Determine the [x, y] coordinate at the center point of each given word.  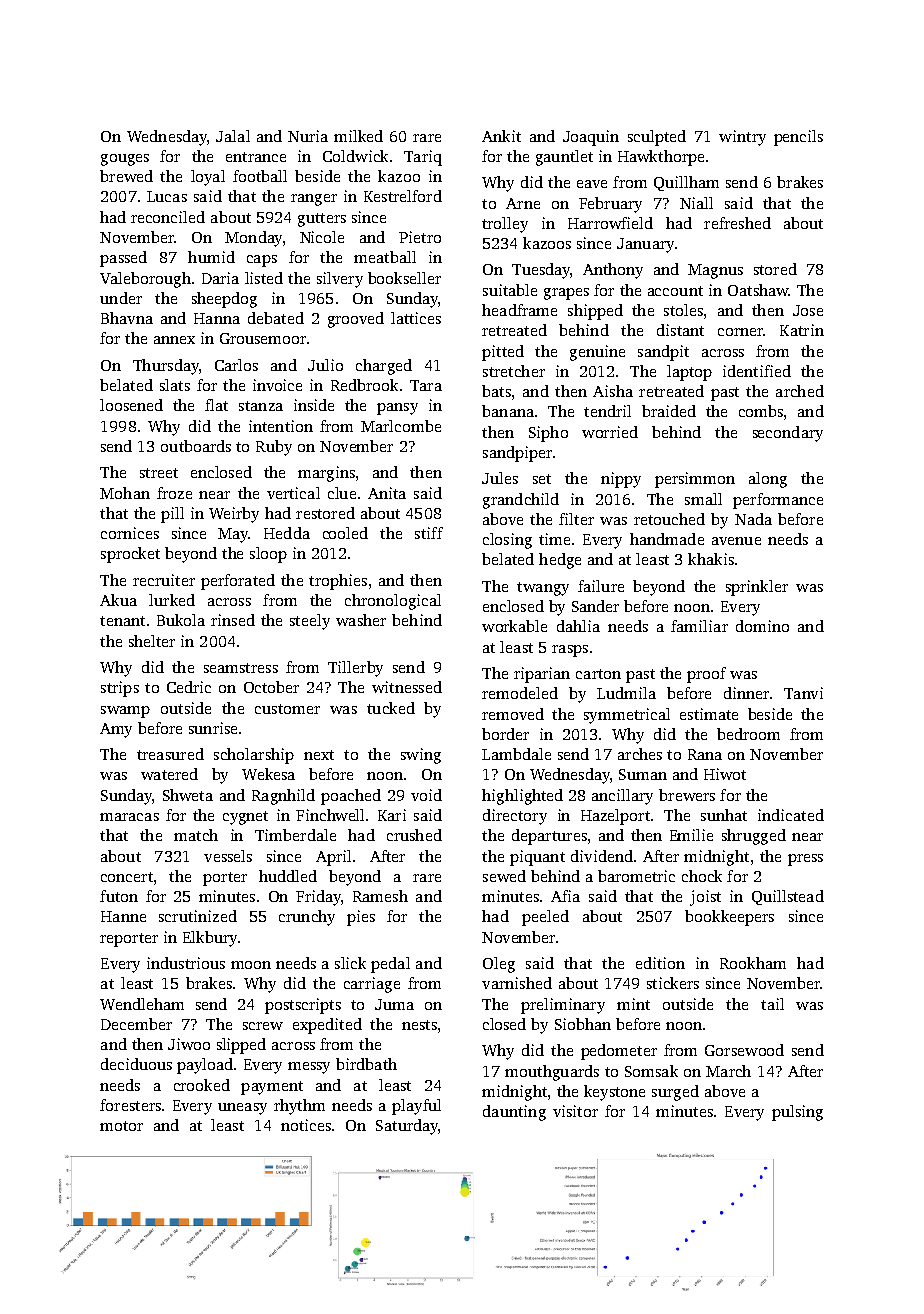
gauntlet [564, 158]
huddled [288, 876]
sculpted [657, 138]
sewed [504, 876]
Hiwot [725, 774]
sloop [268, 555]
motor [121, 1126]
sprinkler [757, 588]
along [768, 480]
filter [576, 519]
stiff [429, 533]
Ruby [274, 448]
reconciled [168, 217]
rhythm [299, 1107]
